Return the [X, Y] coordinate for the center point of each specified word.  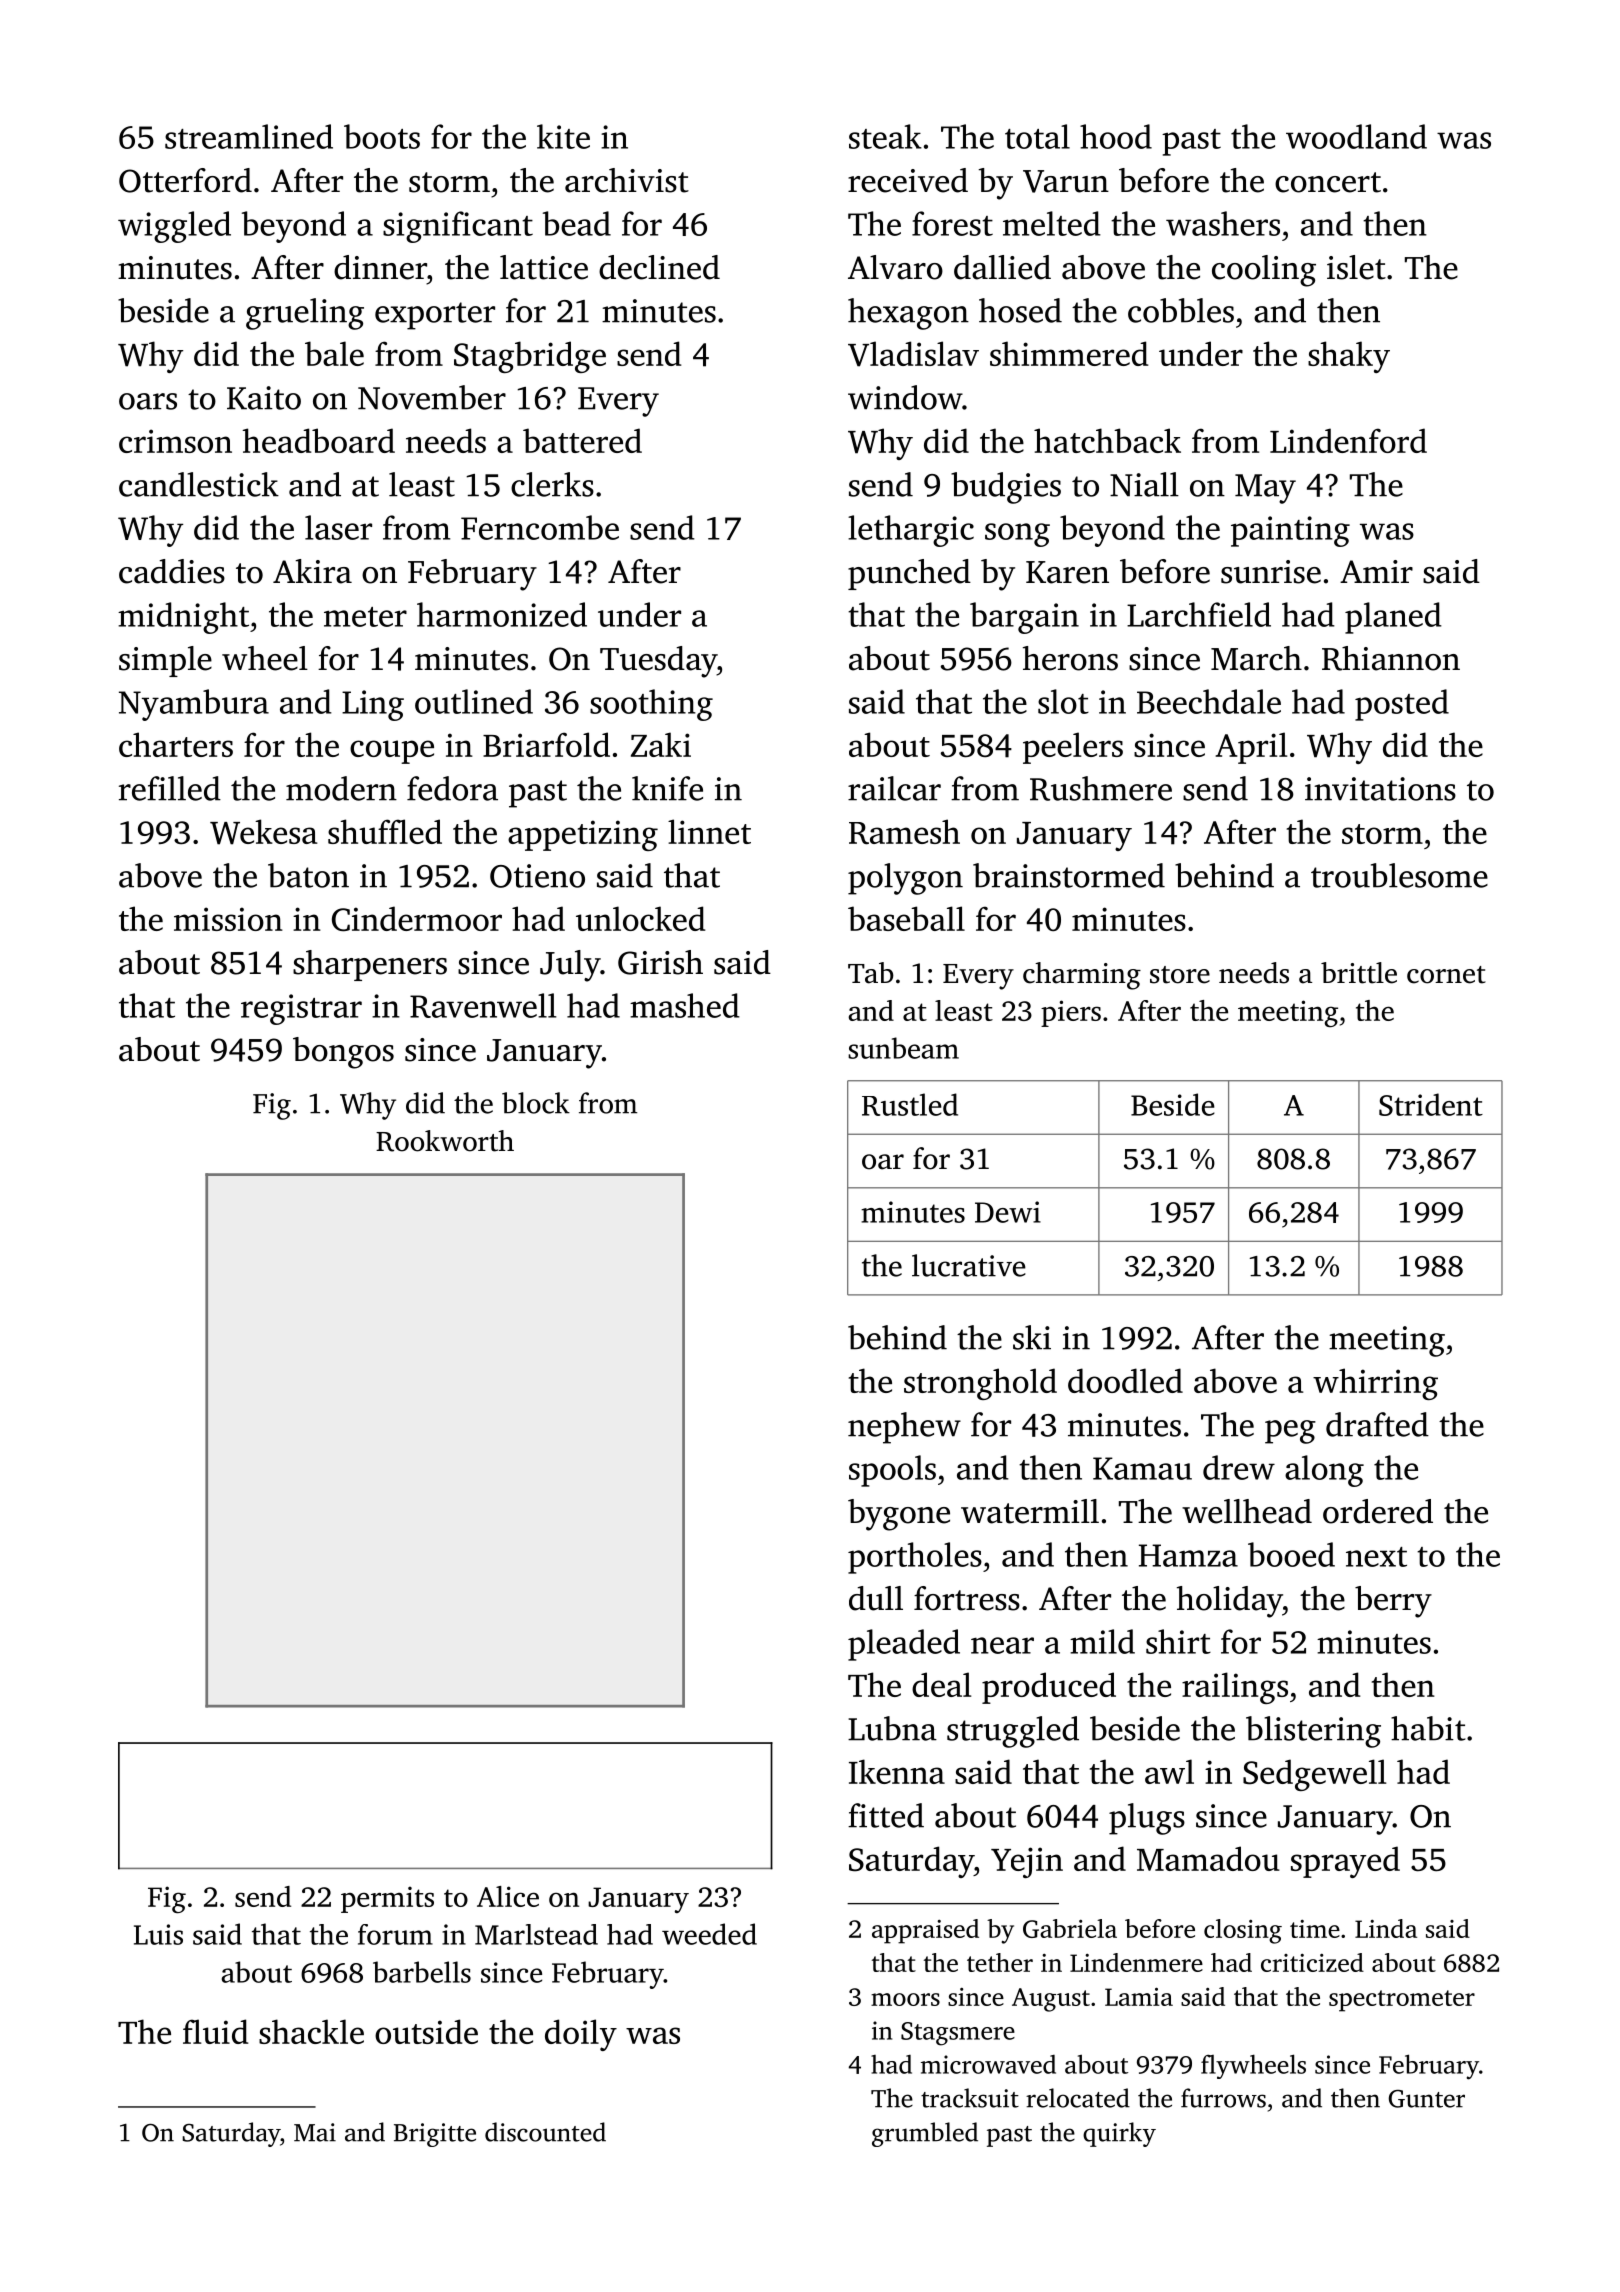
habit [1428, 1728]
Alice [508, 1896]
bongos [343, 1053]
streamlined [249, 136]
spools [892, 1471]
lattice [544, 267]
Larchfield [1199, 614]
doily [581, 2035]
